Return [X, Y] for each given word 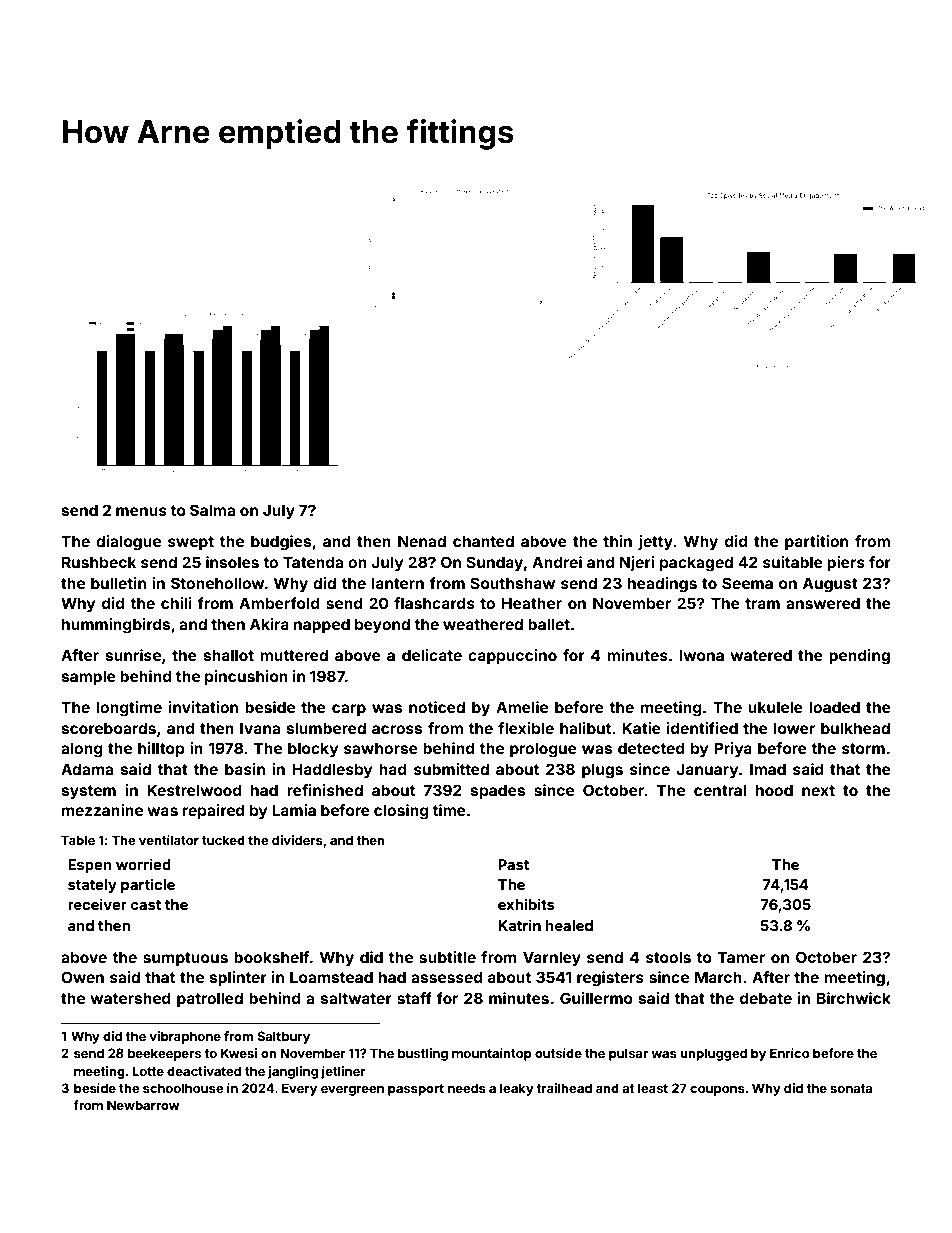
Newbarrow [143, 1105]
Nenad [422, 541]
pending [859, 657]
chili [176, 603]
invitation [203, 707]
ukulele [775, 707]
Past [513, 864]
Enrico [789, 1053]
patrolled [210, 999]
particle [148, 886]
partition [816, 542]
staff [414, 998]
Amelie [522, 707]
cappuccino [512, 656]
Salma [212, 510]
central [720, 790]
